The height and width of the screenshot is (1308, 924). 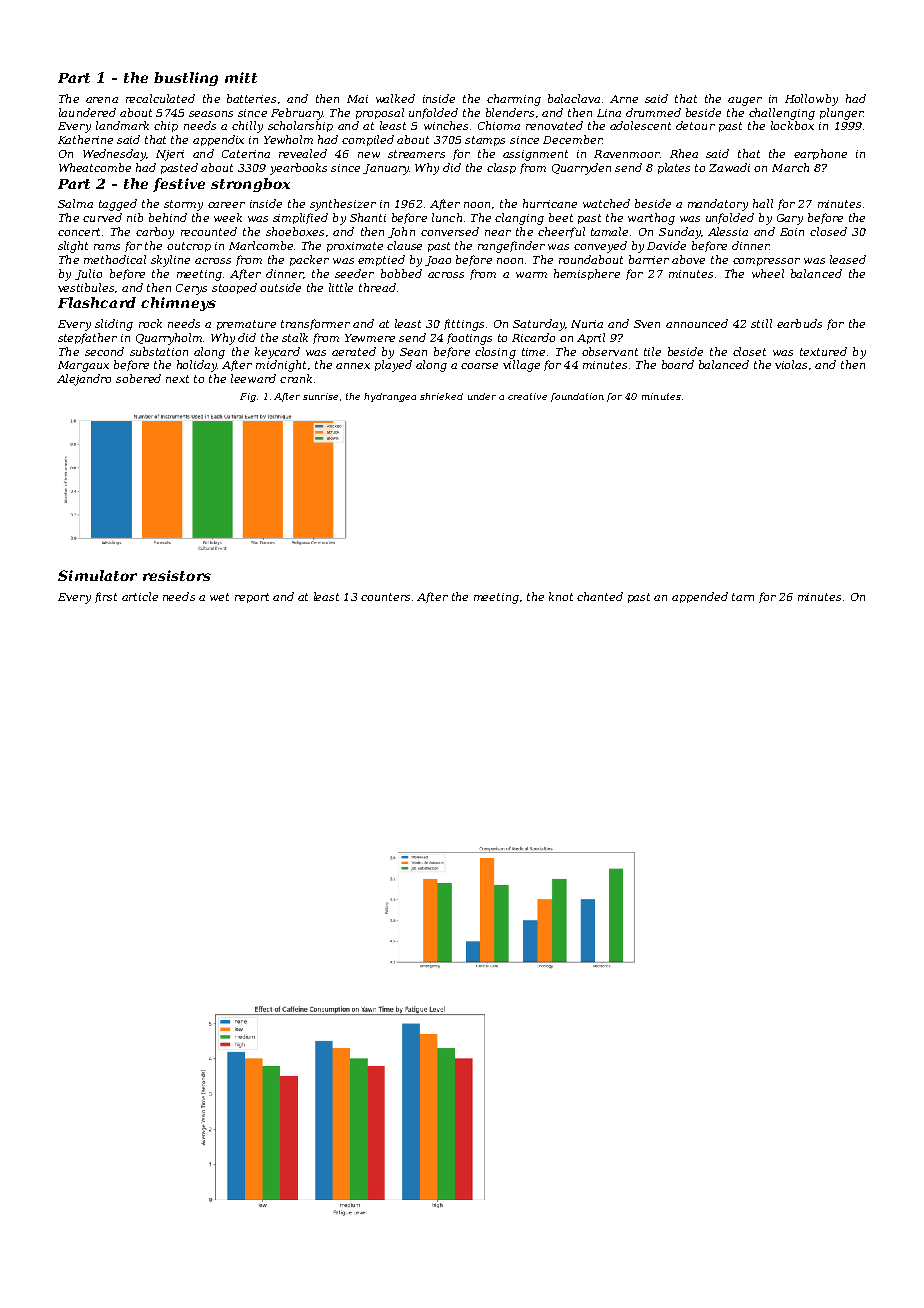 What do you see at coordinates (300, 126) in the screenshot?
I see `scholarship` at bounding box center [300, 126].
